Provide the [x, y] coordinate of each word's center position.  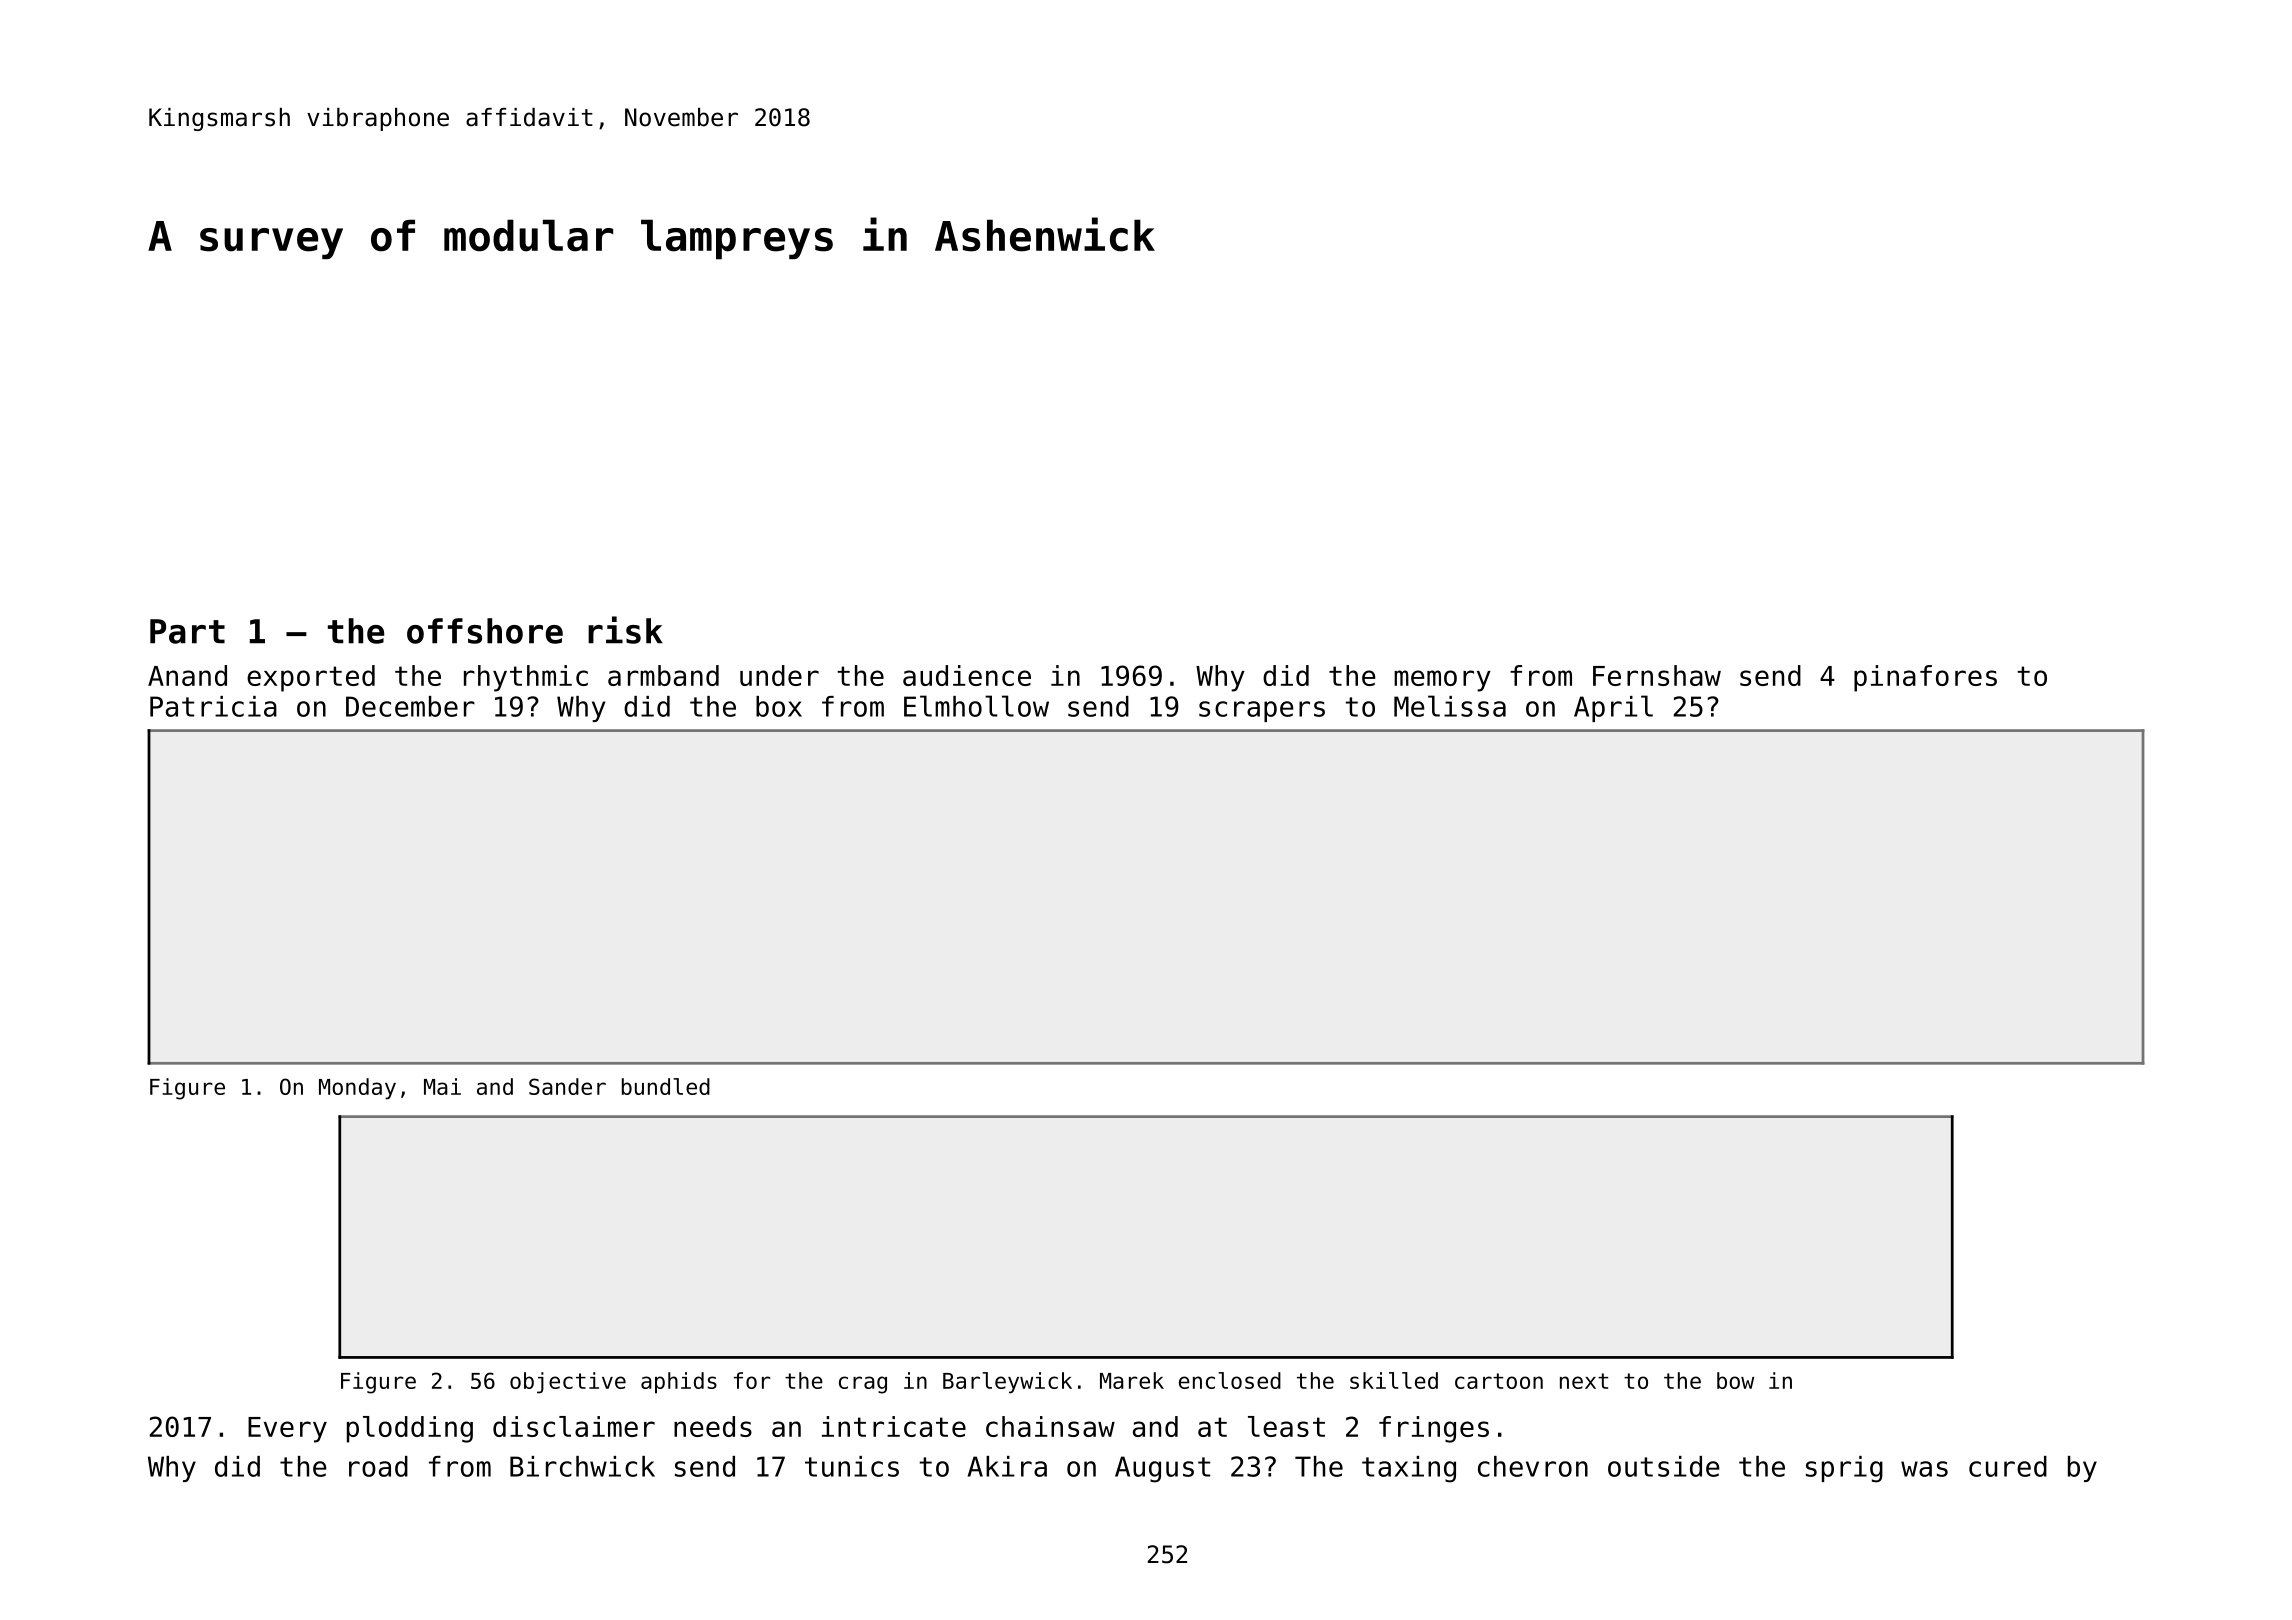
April [1613, 708]
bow [1735, 1380]
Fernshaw [1657, 675]
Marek [1132, 1380]
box [779, 706]
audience [967, 675]
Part [187, 631]
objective [568, 1383]
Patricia [213, 706]
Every [287, 1430]
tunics [852, 1466]
